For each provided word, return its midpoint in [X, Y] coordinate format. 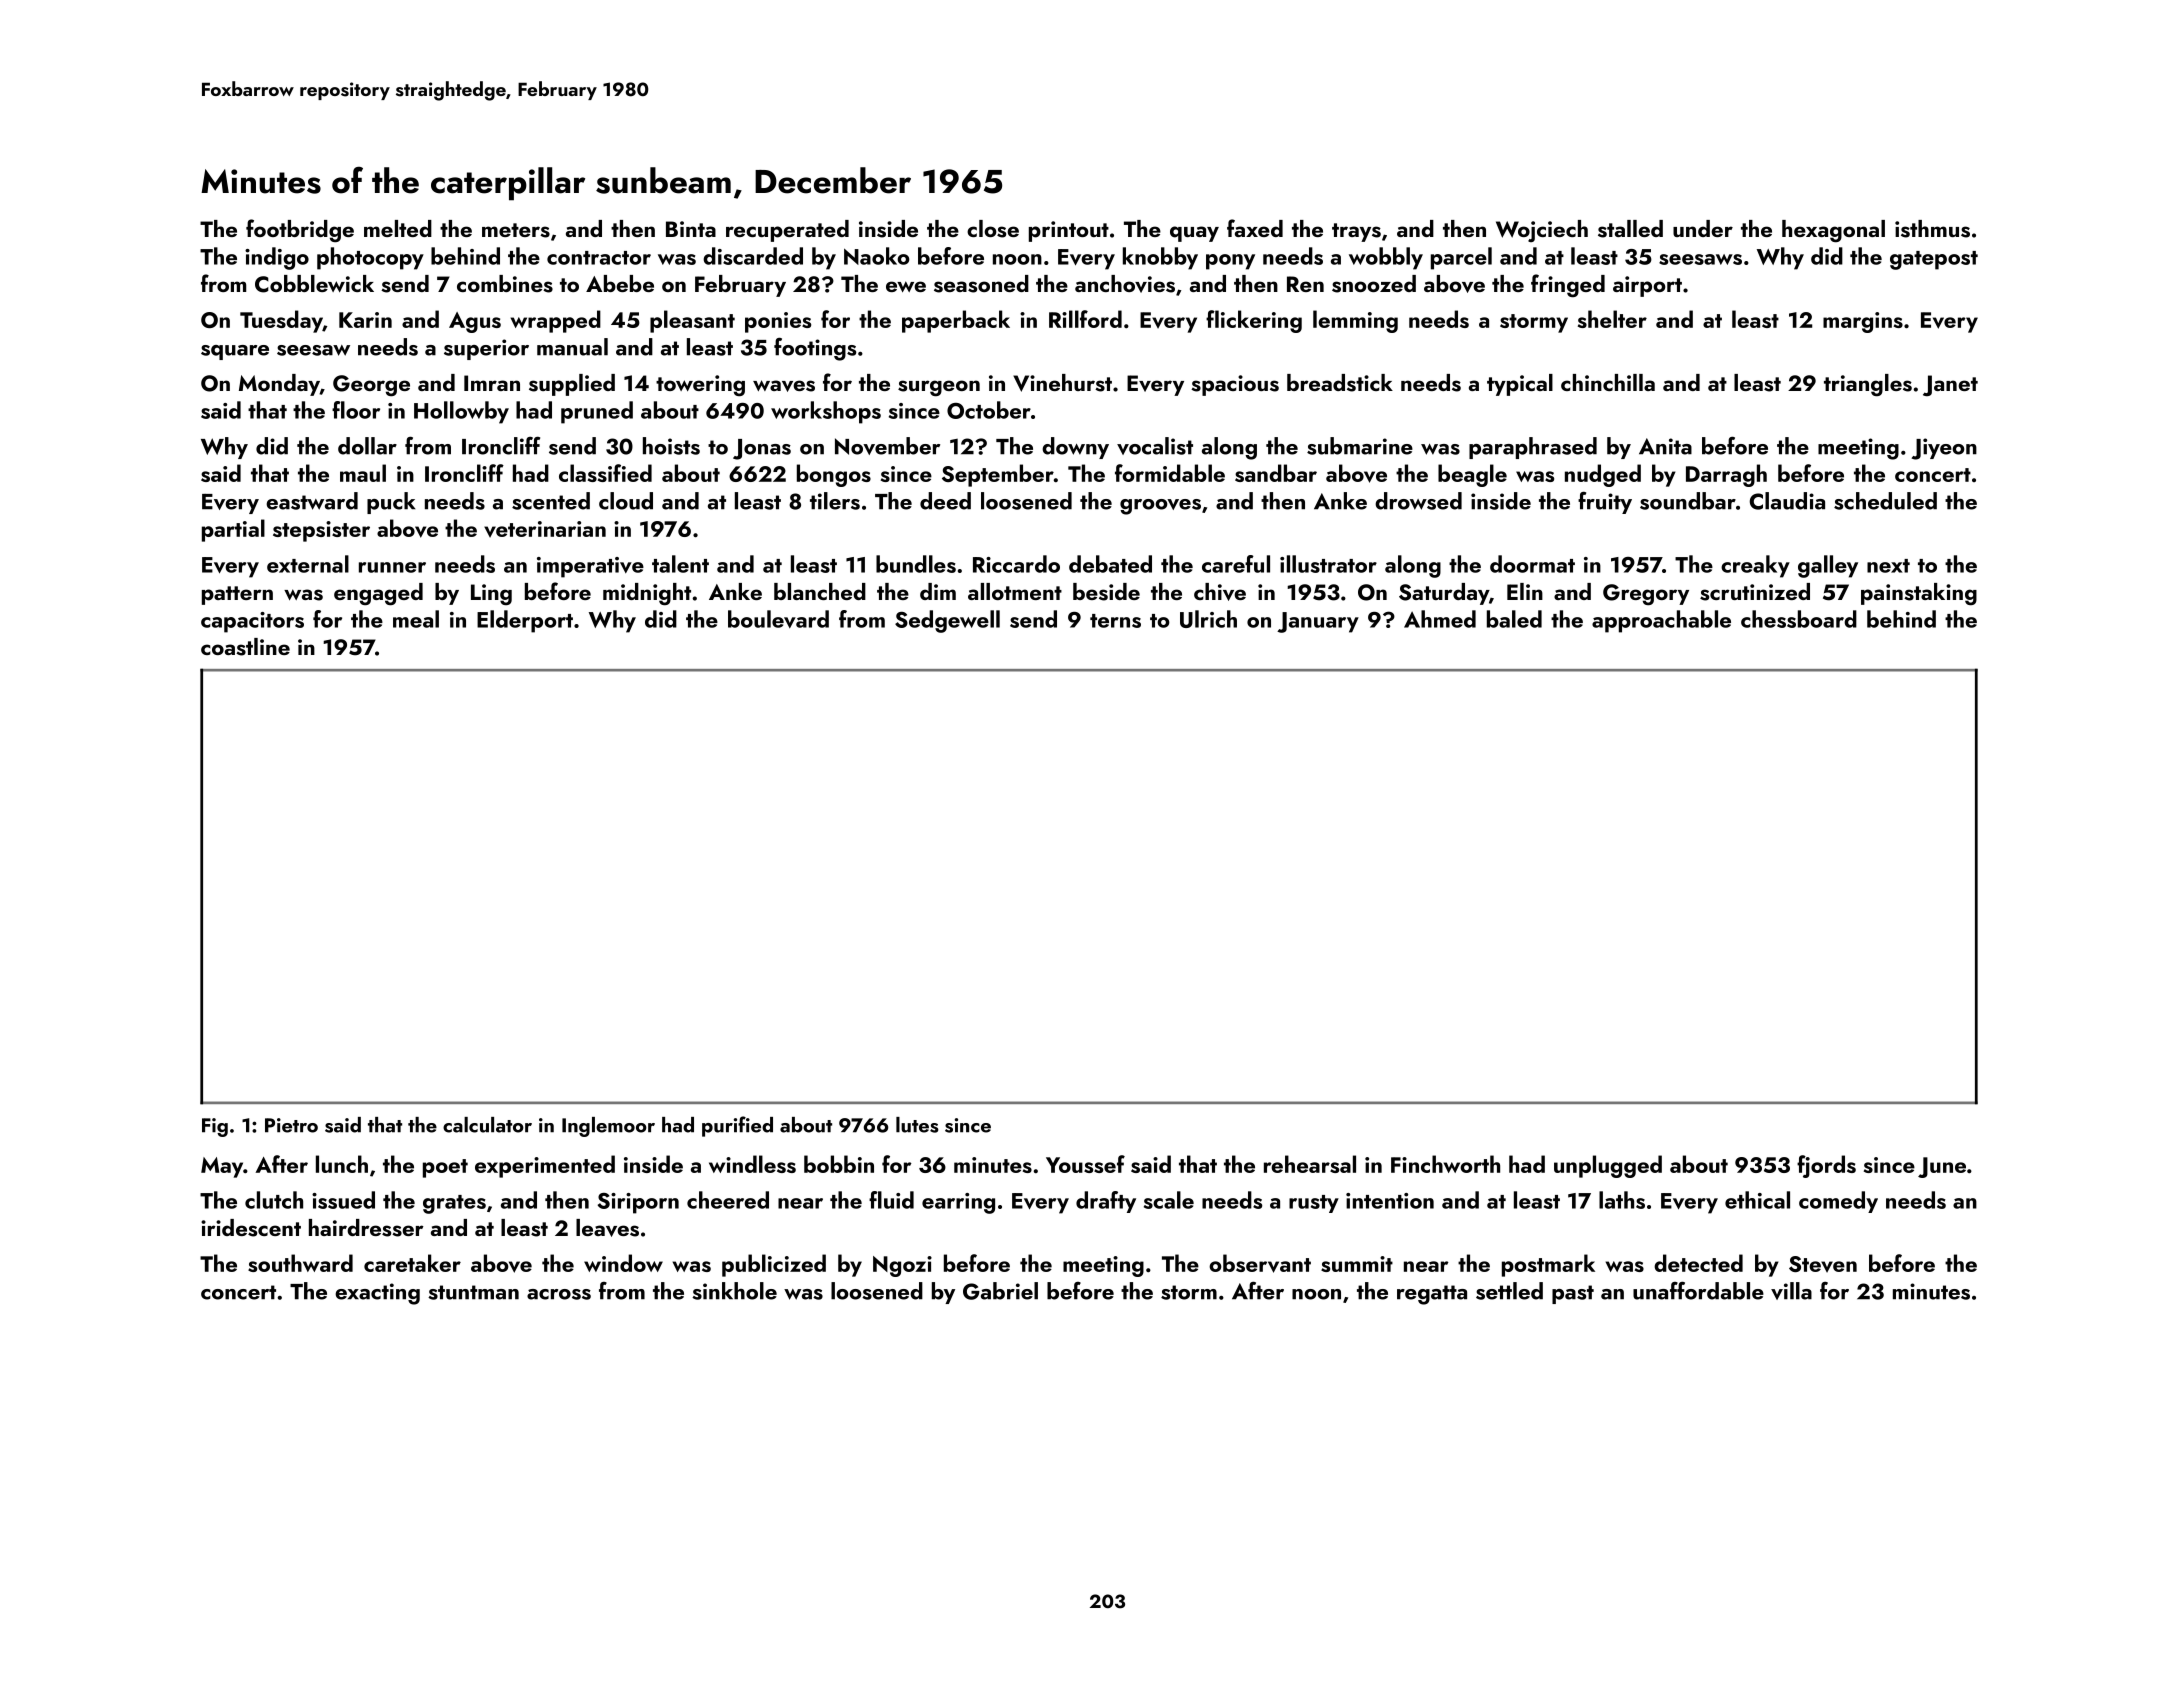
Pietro [291, 1125]
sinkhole [734, 1291]
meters [516, 230]
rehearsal [1310, 1164]
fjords [1826, 1166]
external [308, 564]
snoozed [1374, 284]
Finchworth [1445, 1164]
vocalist [1155, 446]
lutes [917, 1125]
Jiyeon [1944, 449]
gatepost [1934, 260]
